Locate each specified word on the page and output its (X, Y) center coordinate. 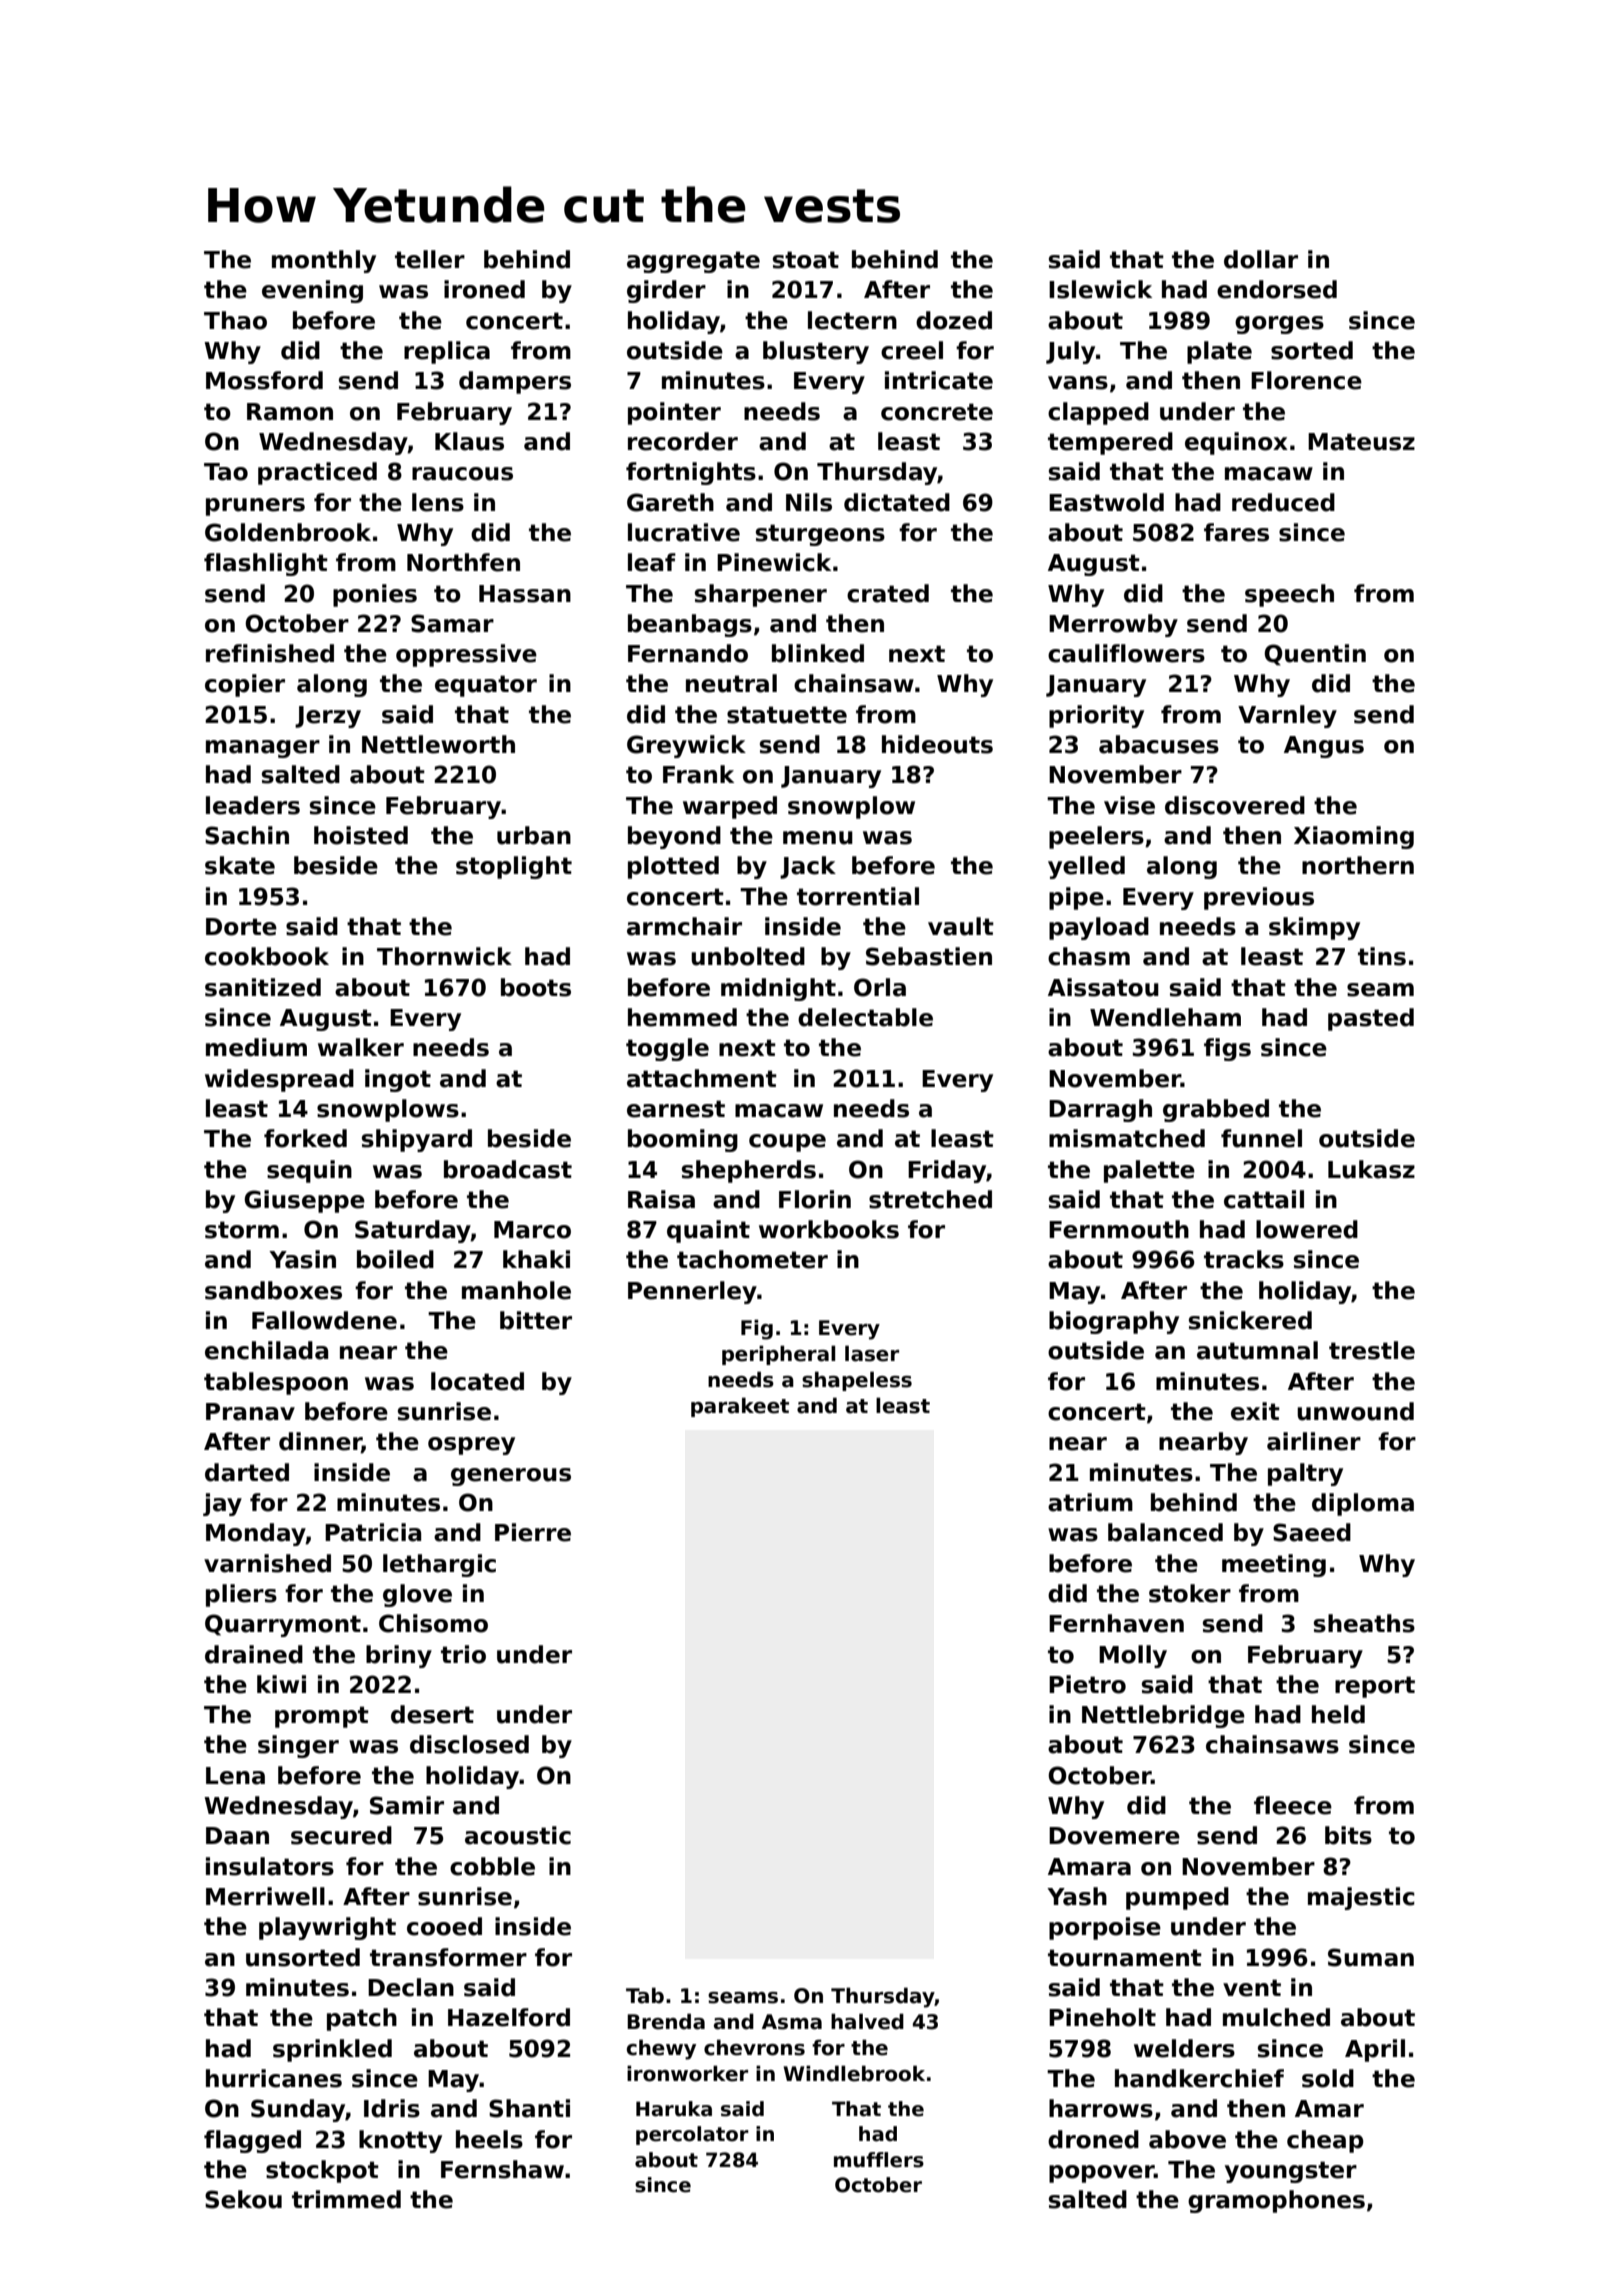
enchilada (266, 1350)
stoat (806, 260)
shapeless (857, 1381)
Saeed (1312, 1532)
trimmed (346, 2199)
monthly (324, 261)
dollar (1261, 259)
